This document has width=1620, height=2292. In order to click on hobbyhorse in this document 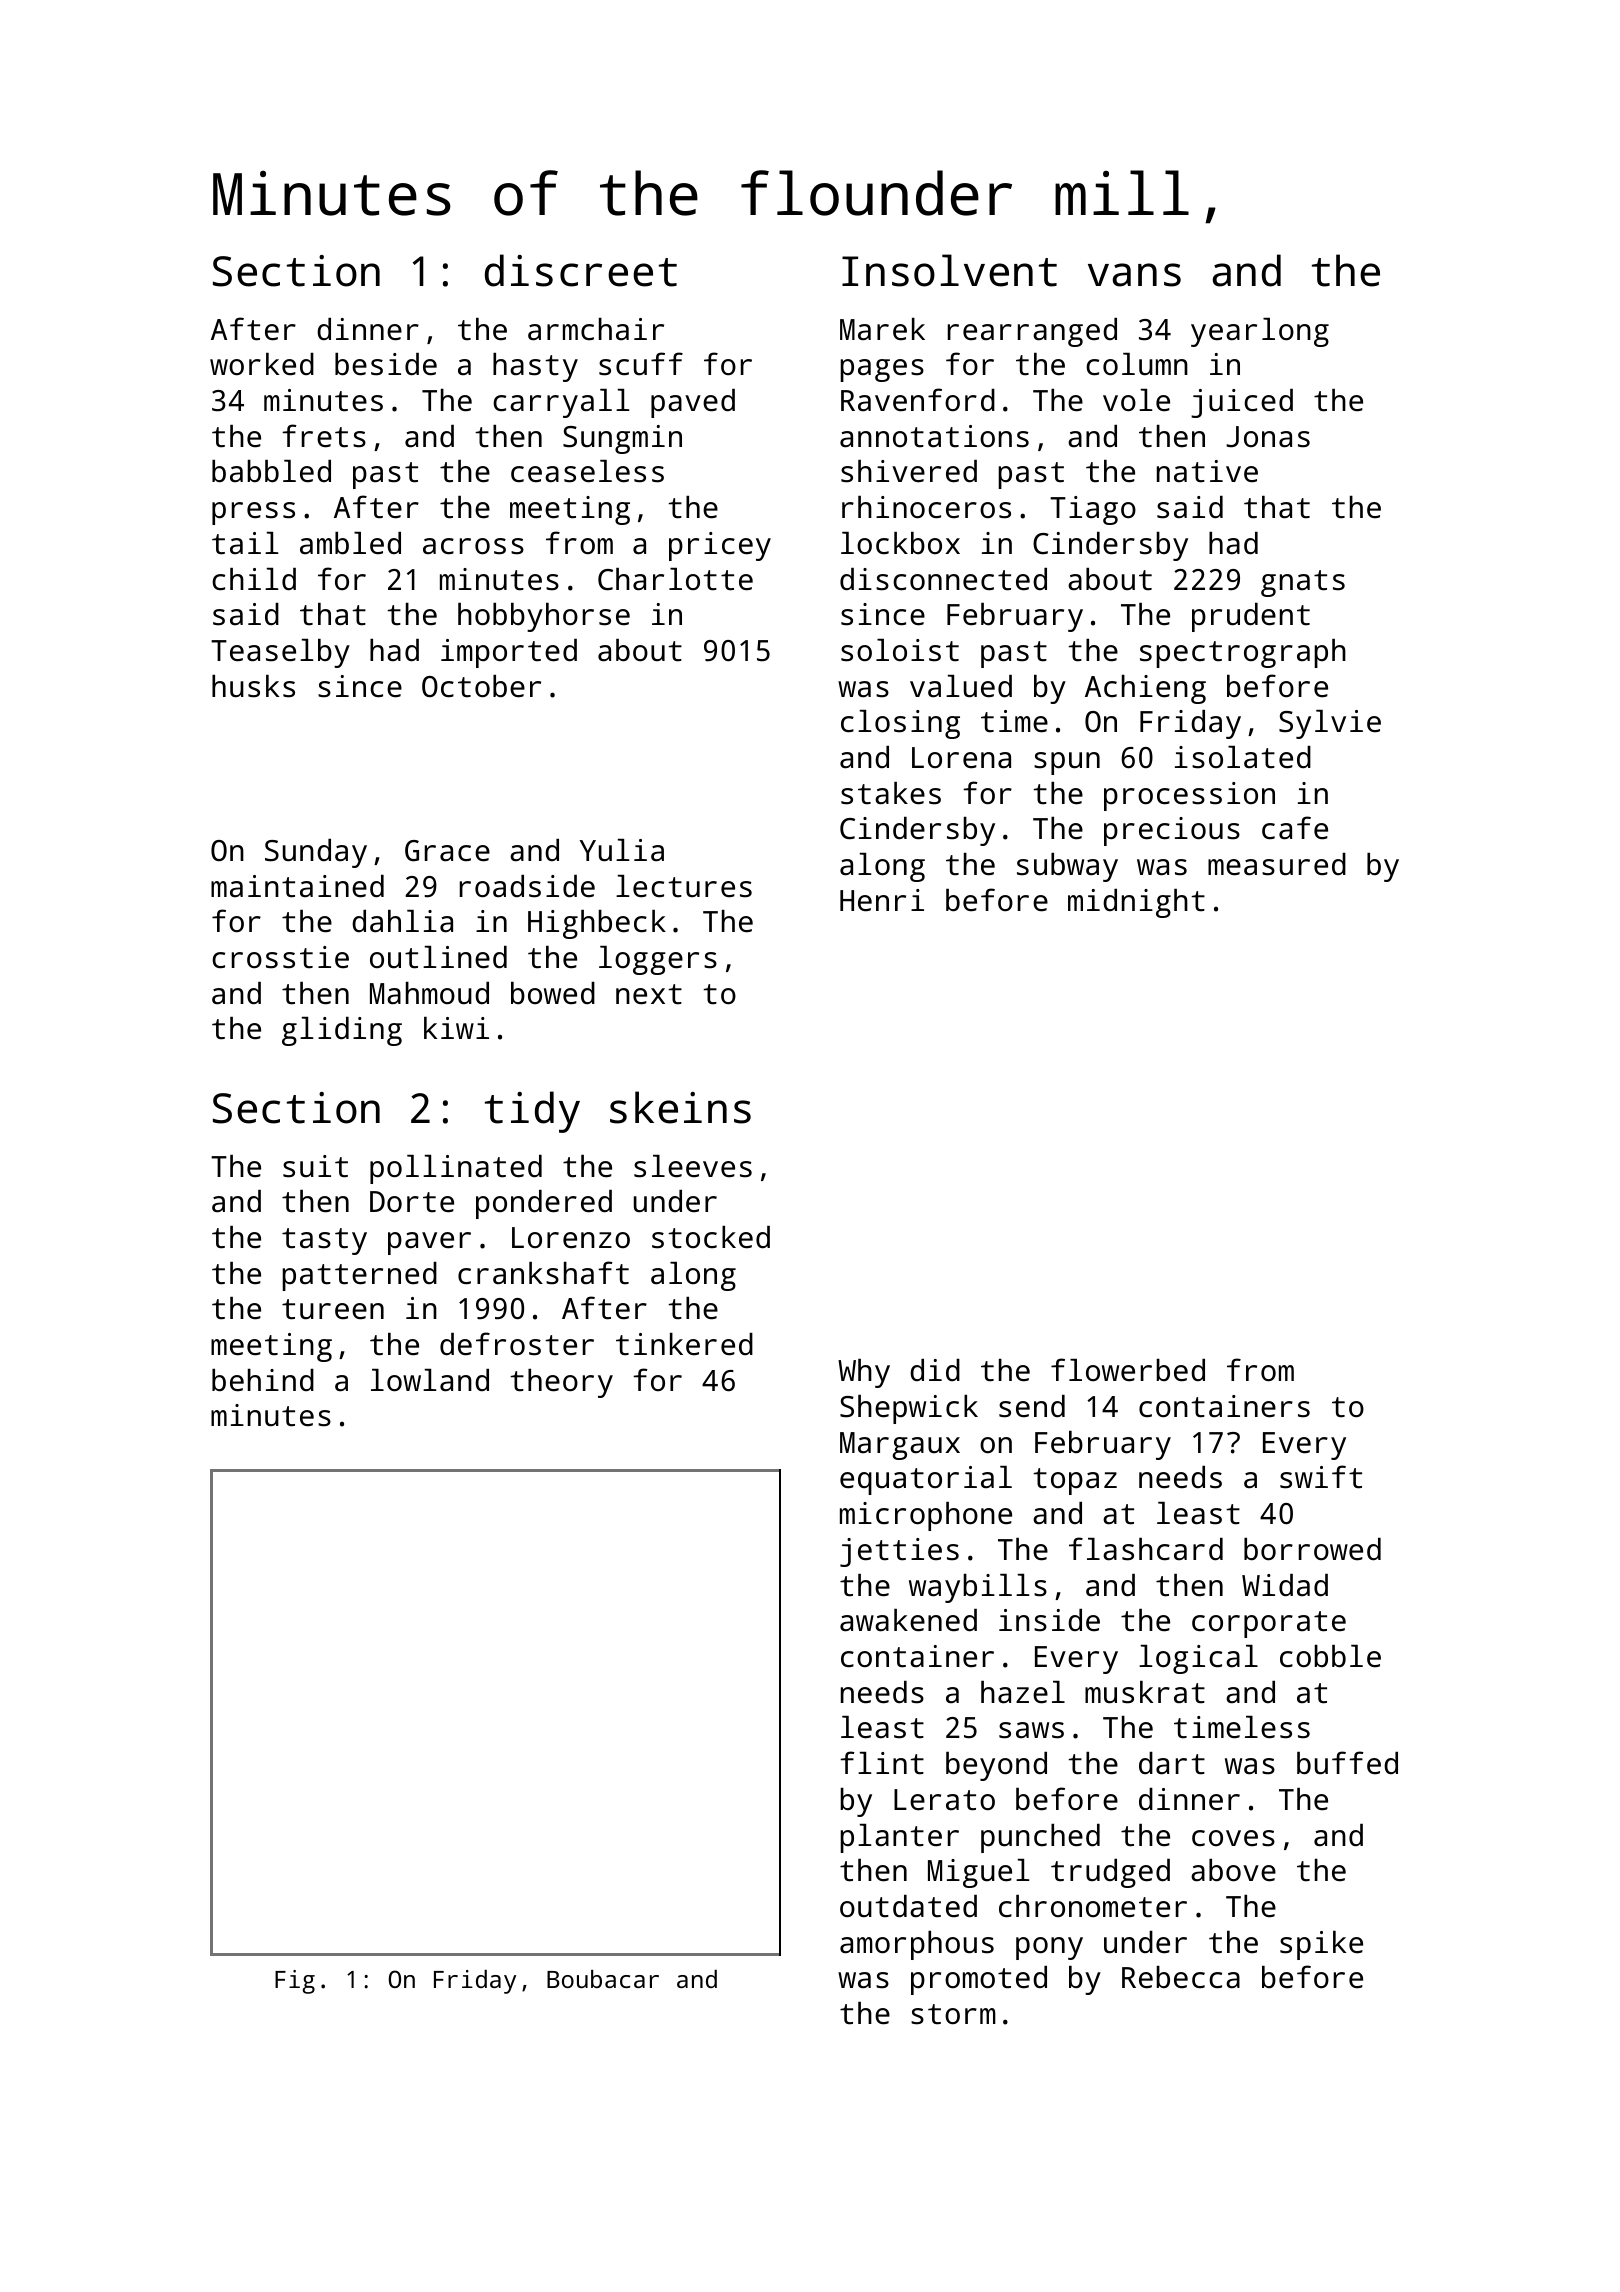, I will do `click(544, 617)`.
